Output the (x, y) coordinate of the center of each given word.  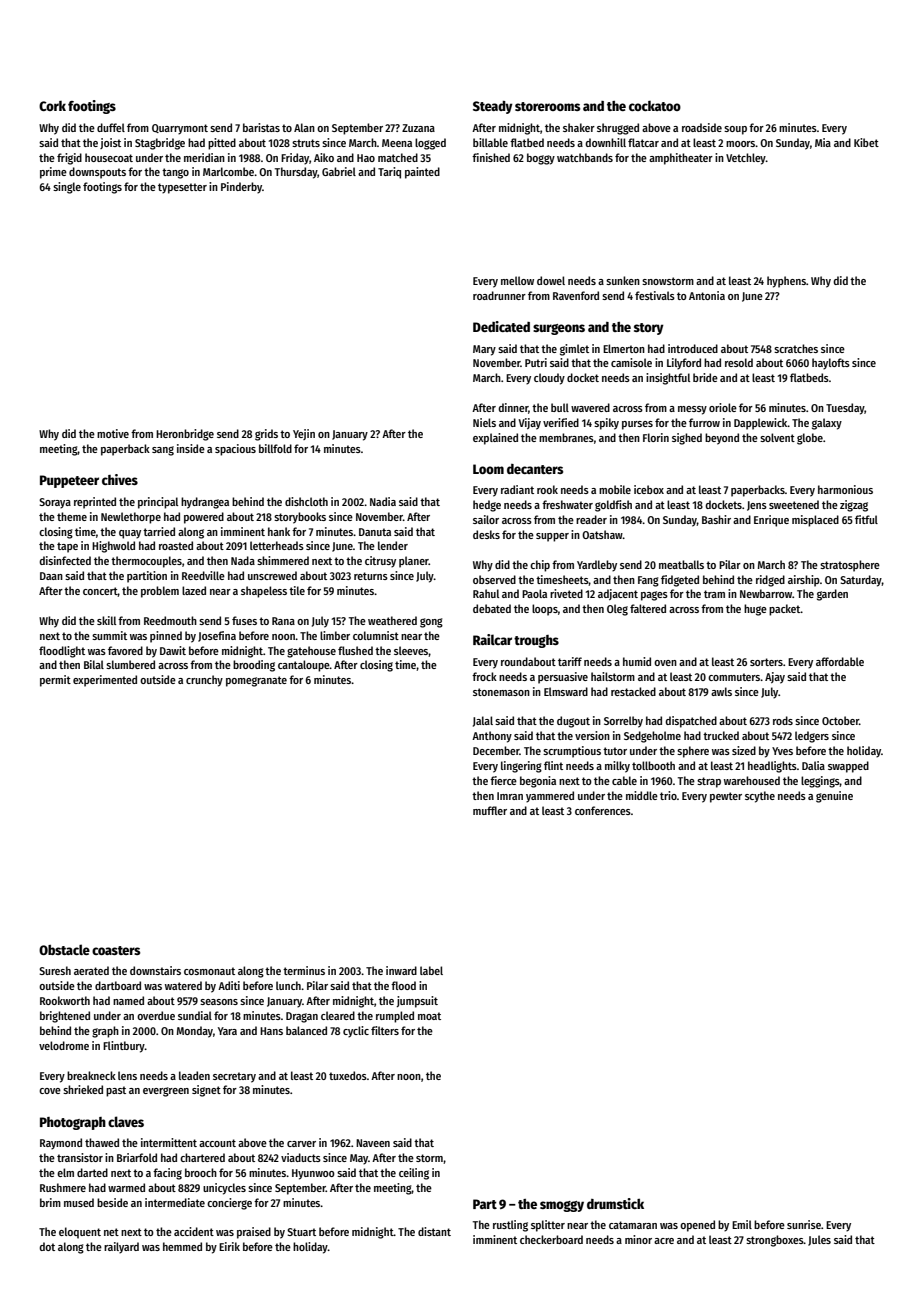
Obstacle (64, 949)
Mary (484, 350)
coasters (116, 950)
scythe (760, 797)
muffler (490, 810)
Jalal (483, 721)
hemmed (182, 1246)
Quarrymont (180, 129)
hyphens (786, 282)
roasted (176, 545)
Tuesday (845, 409)
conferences (603, 810)
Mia (823, 142)
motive (113, 433)
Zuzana (418, 128)
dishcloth (306, 501)
